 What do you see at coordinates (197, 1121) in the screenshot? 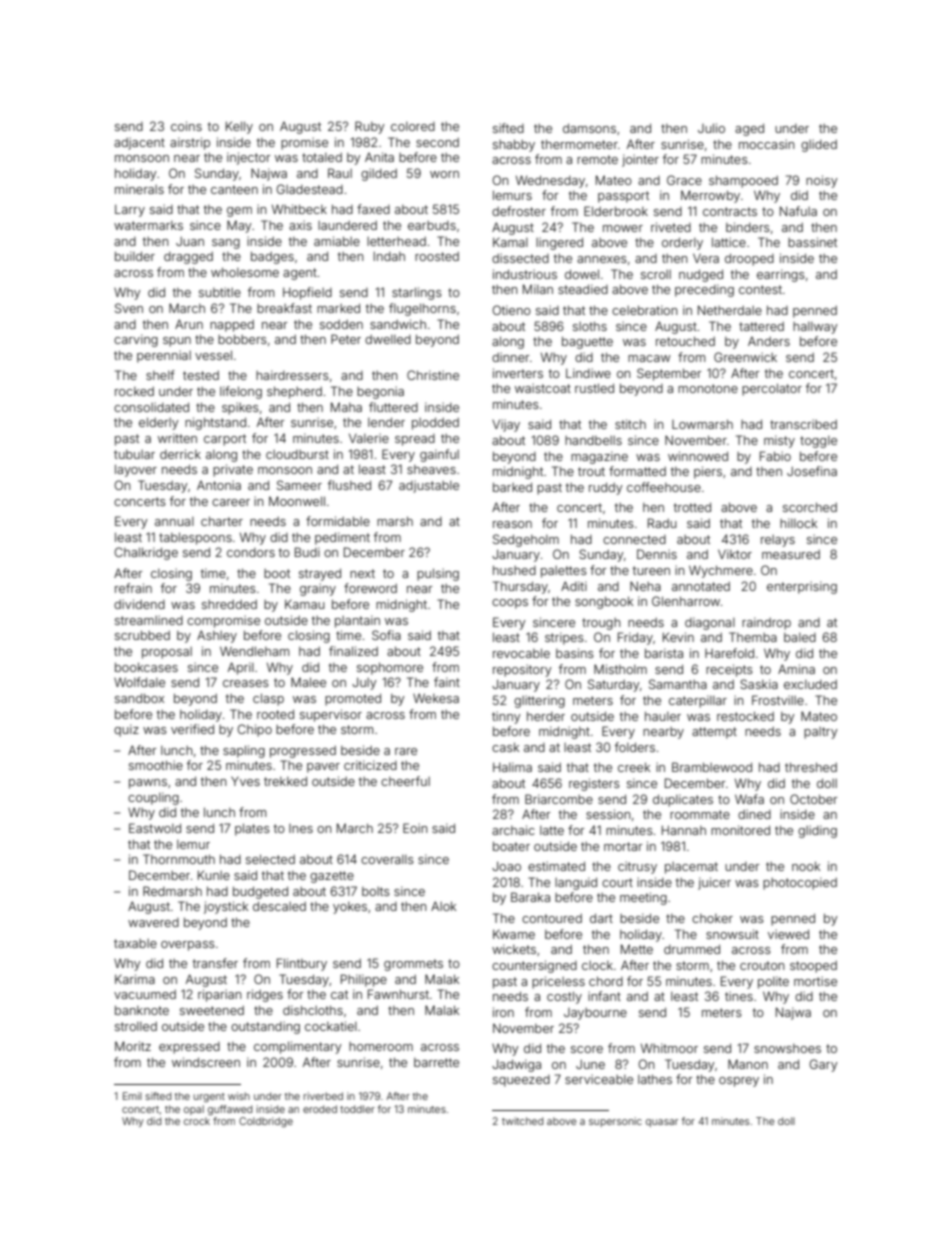
I see `crock` at bounding box center [197, 1121].
